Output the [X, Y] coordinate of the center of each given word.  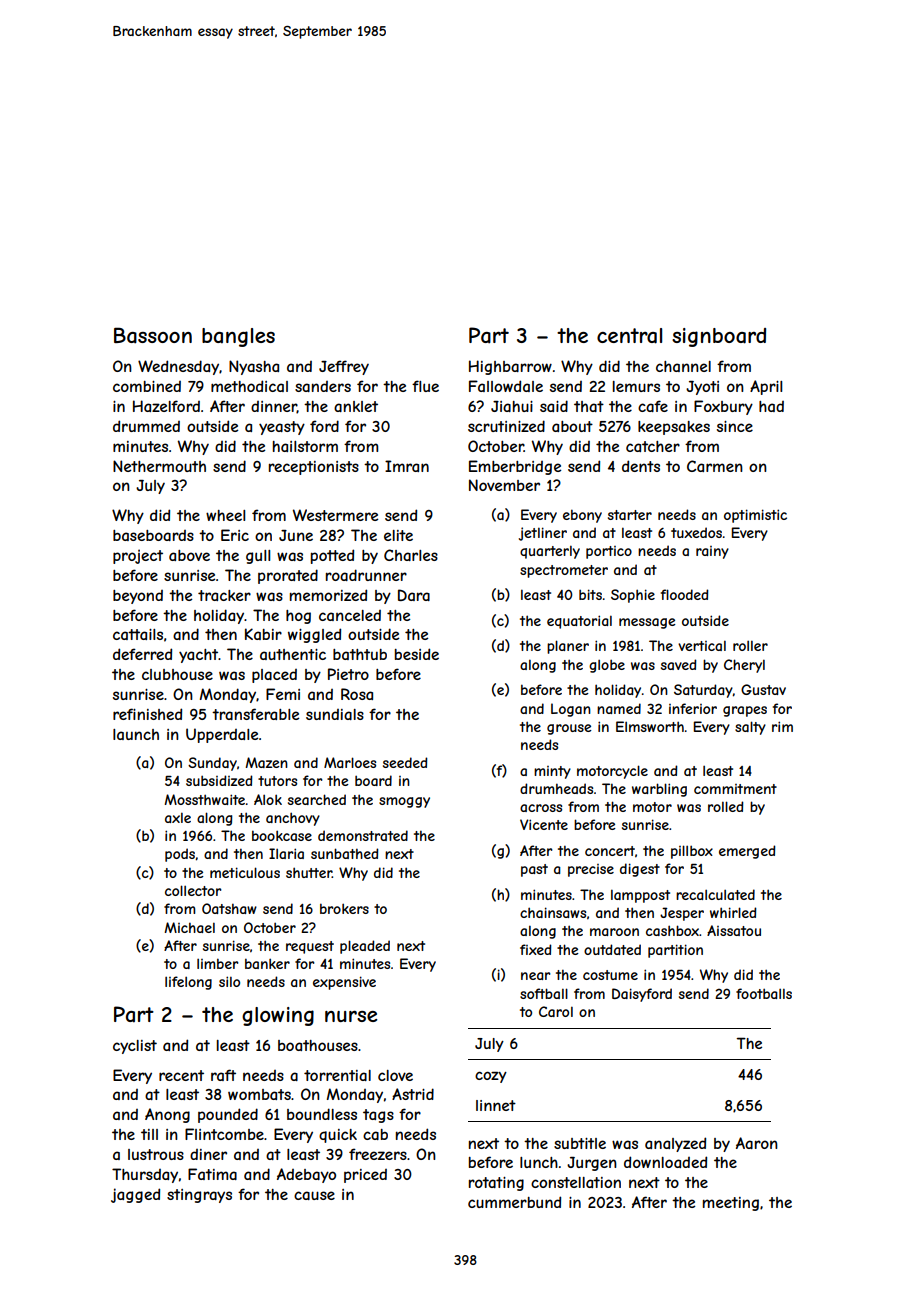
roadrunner [366, 575]
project [138, 556]
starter [630, 515]
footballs [764, 993]
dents [641, 466]
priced [365, 1176]
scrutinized [506, 426]
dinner [274, 407]
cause [314, 1195]
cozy [491, 1077]
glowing [278, 1016]
